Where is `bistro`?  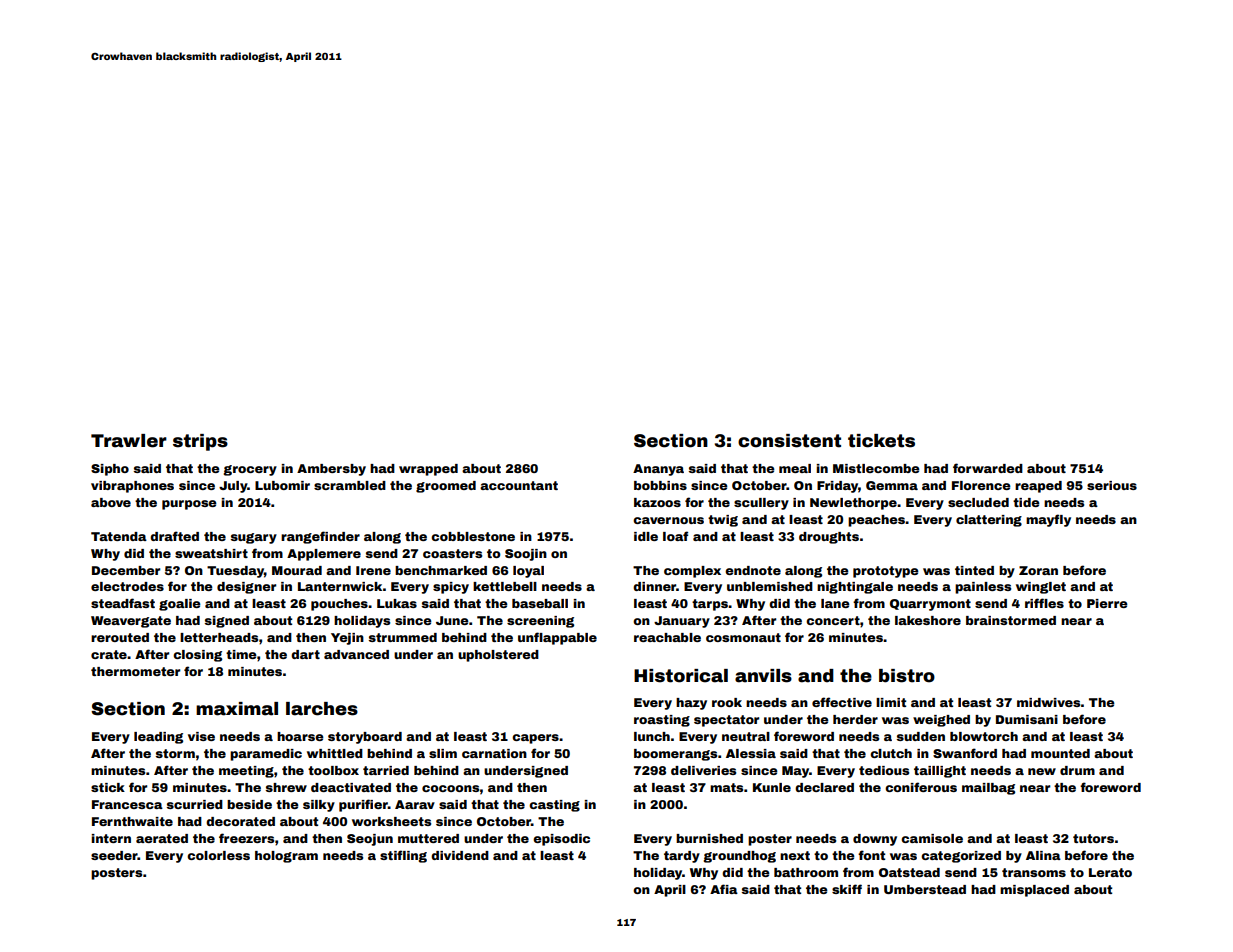 bistro is located at coordinates (907, 676).
